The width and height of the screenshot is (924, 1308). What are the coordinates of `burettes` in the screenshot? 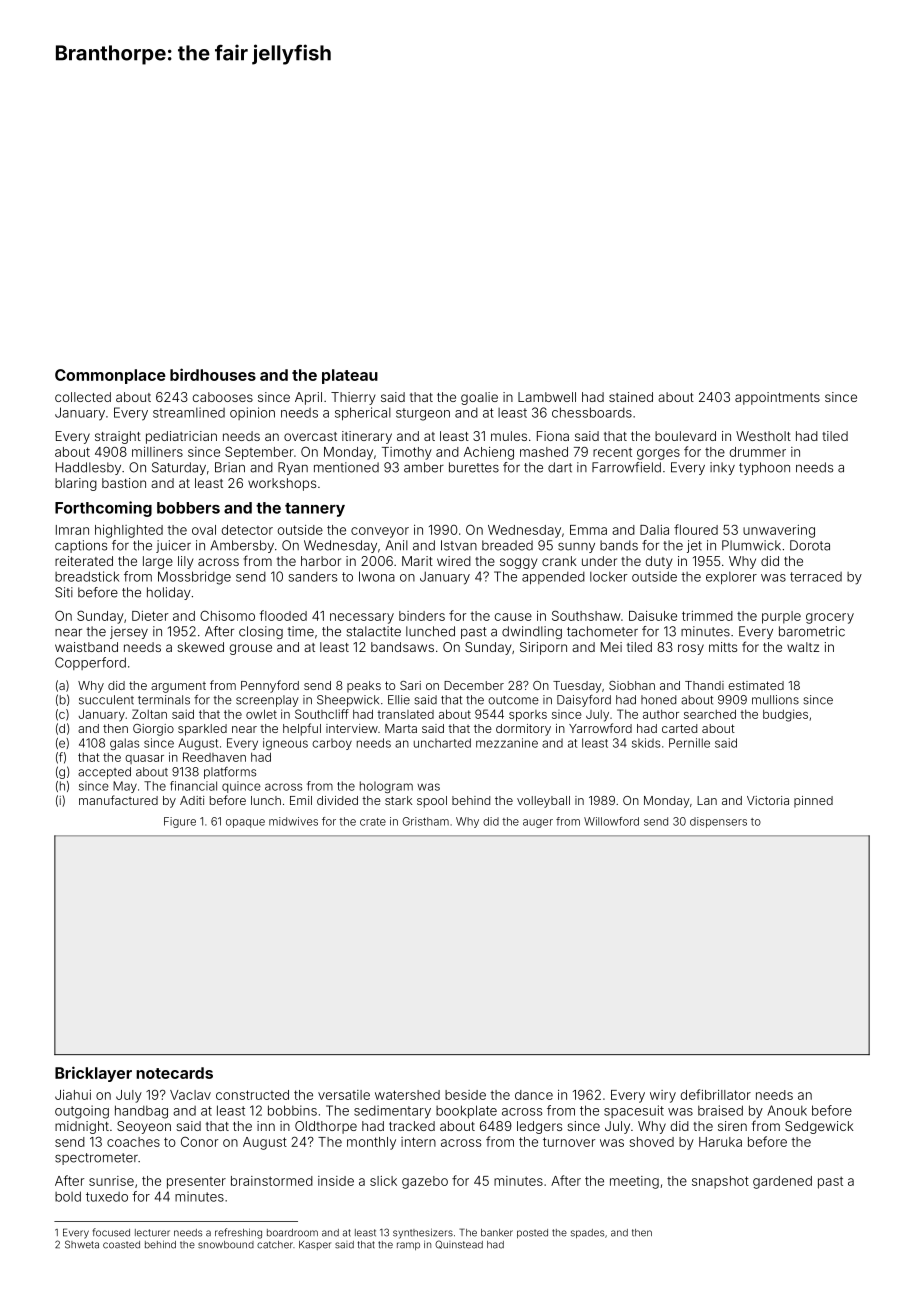 It's located at (474, 467).
